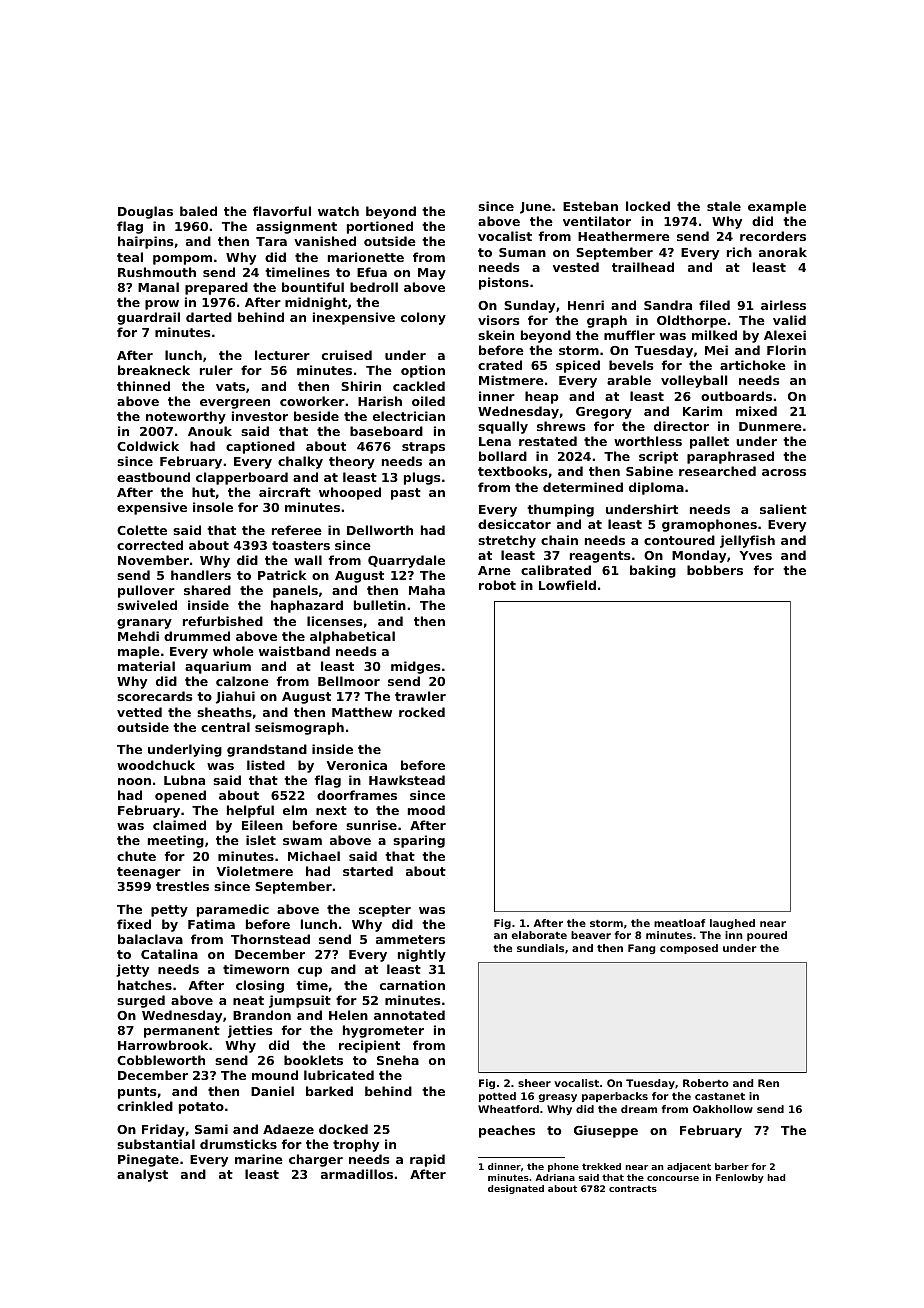  What do you see at coordinates (753, 365) in the screenshot?
I see `artichoke` at bounding box center [753, 365].
